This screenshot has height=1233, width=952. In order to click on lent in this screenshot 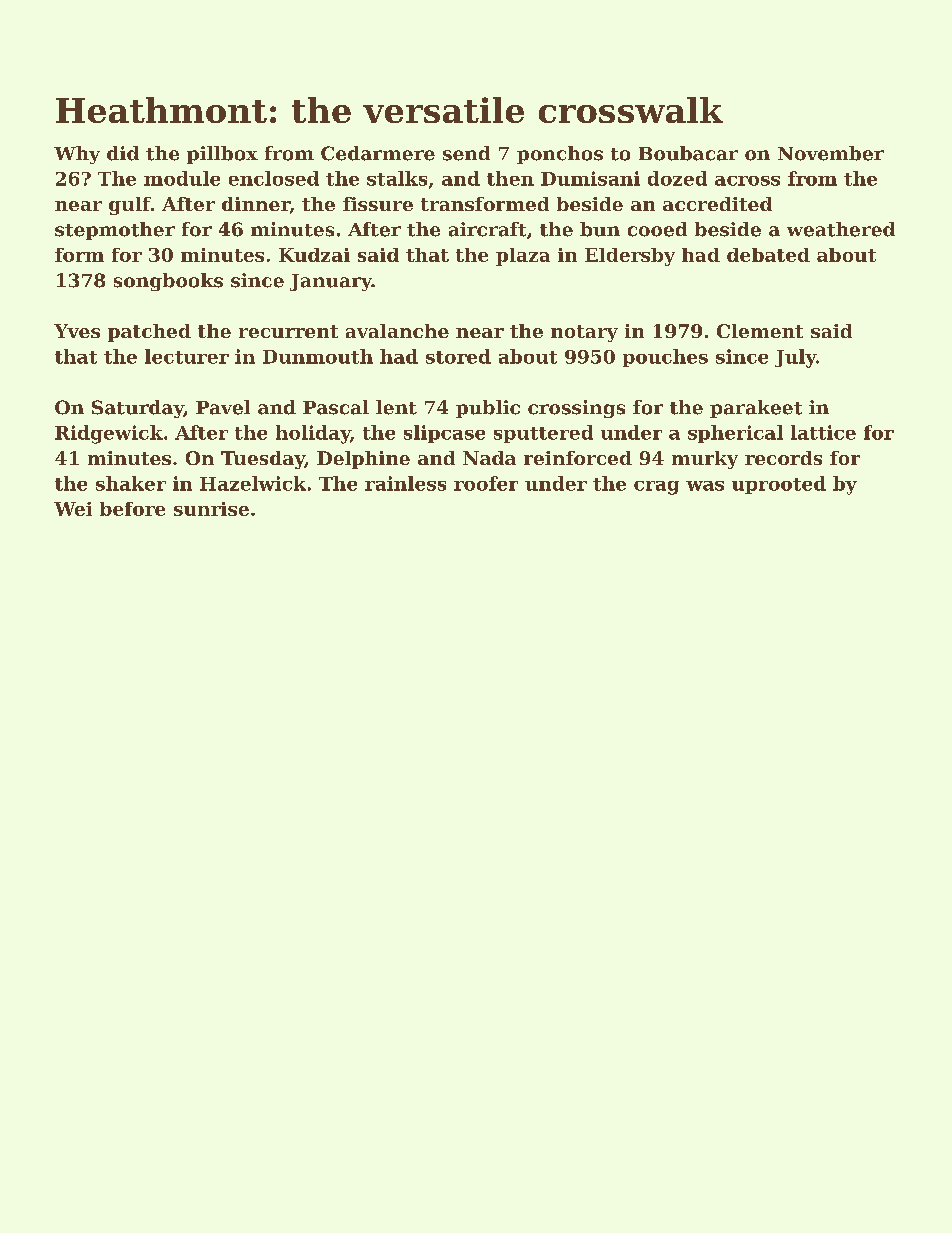, I will do `click(396, 407)`.
